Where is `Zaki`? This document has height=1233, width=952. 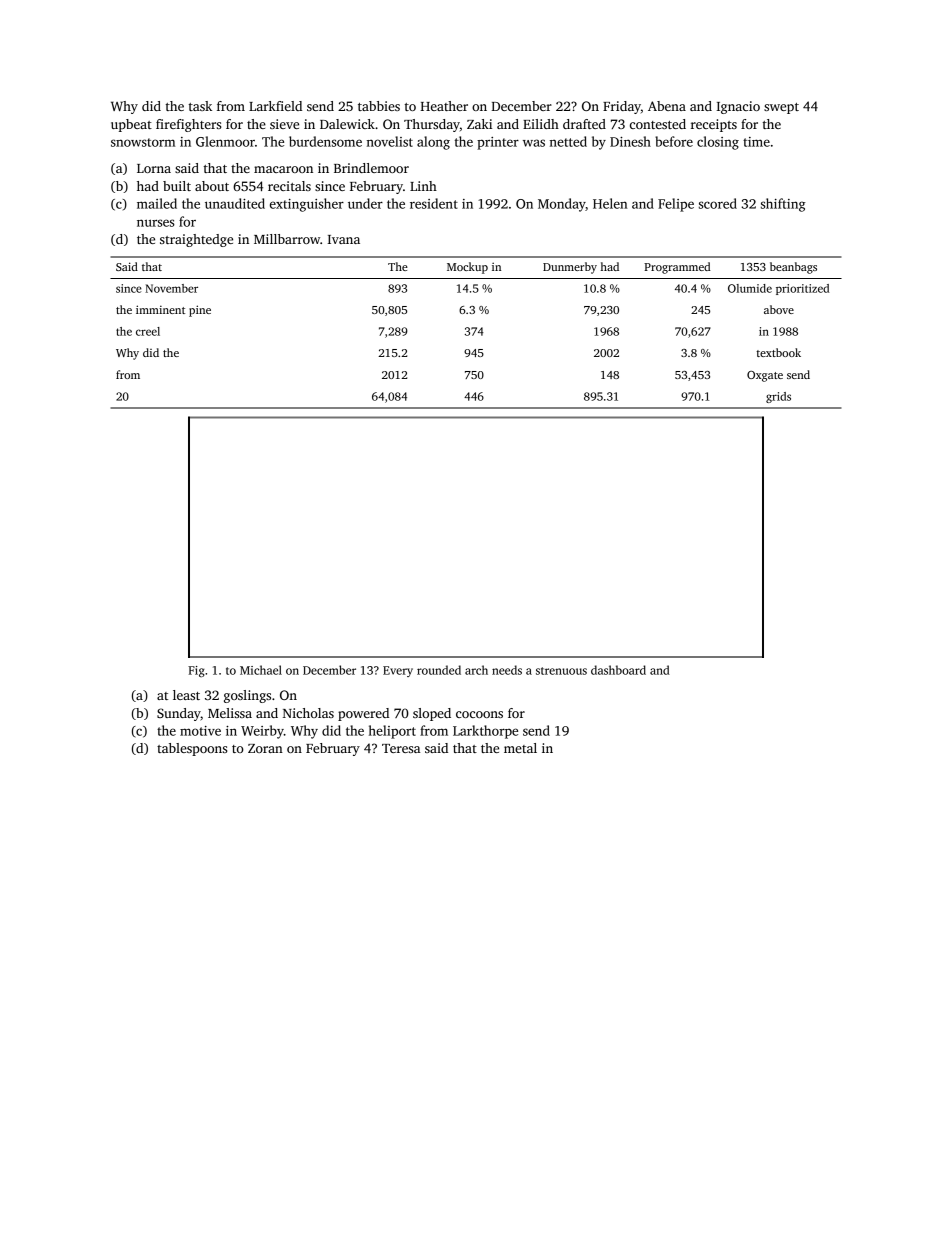
Zaki is located at coordinates (479, 124).
